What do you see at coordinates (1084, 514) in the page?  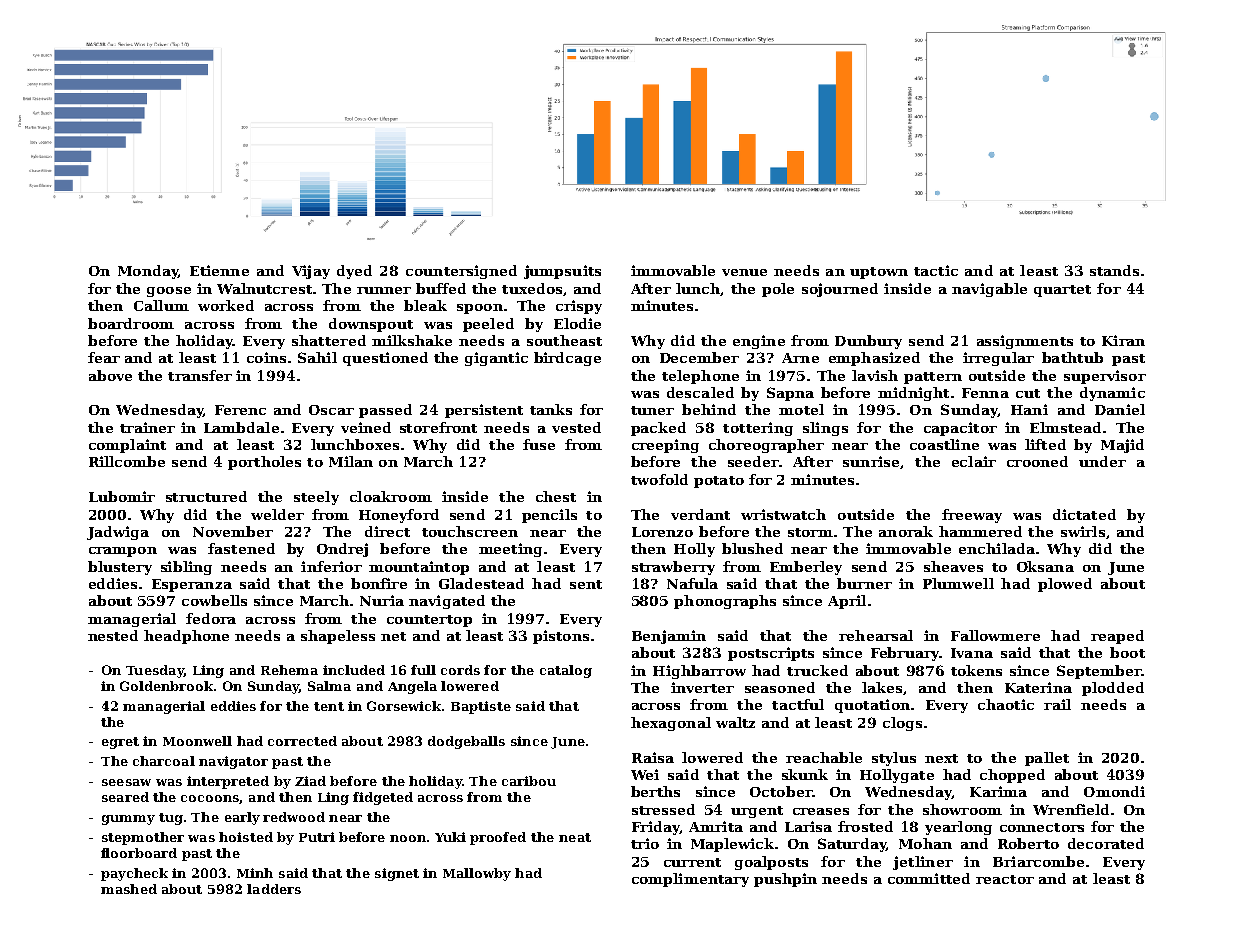 I see `dictated` at bounding box center [1084, 514].
